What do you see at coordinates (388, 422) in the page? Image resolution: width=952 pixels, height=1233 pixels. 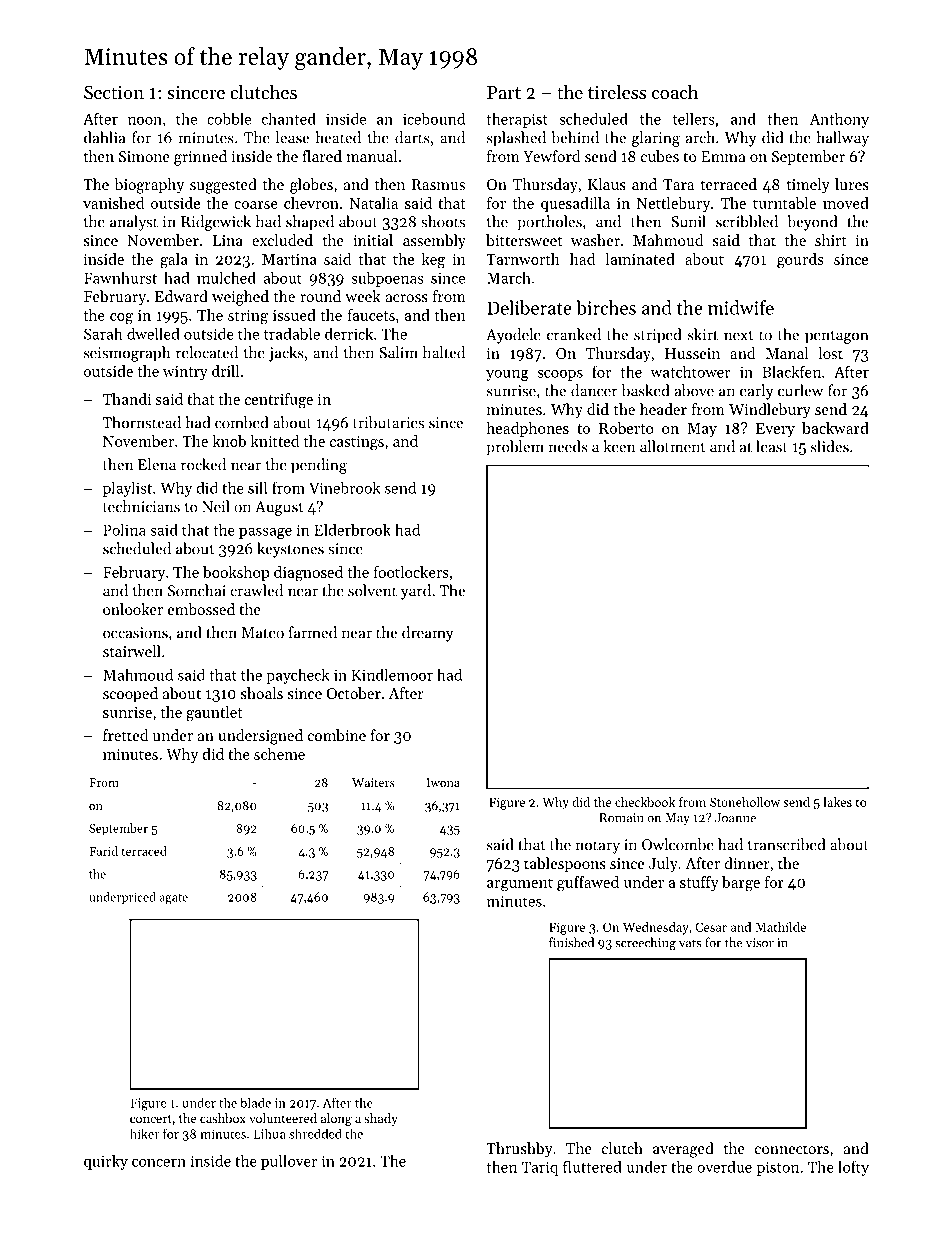 I see `tributaries` at bounding box center [388, 422].
